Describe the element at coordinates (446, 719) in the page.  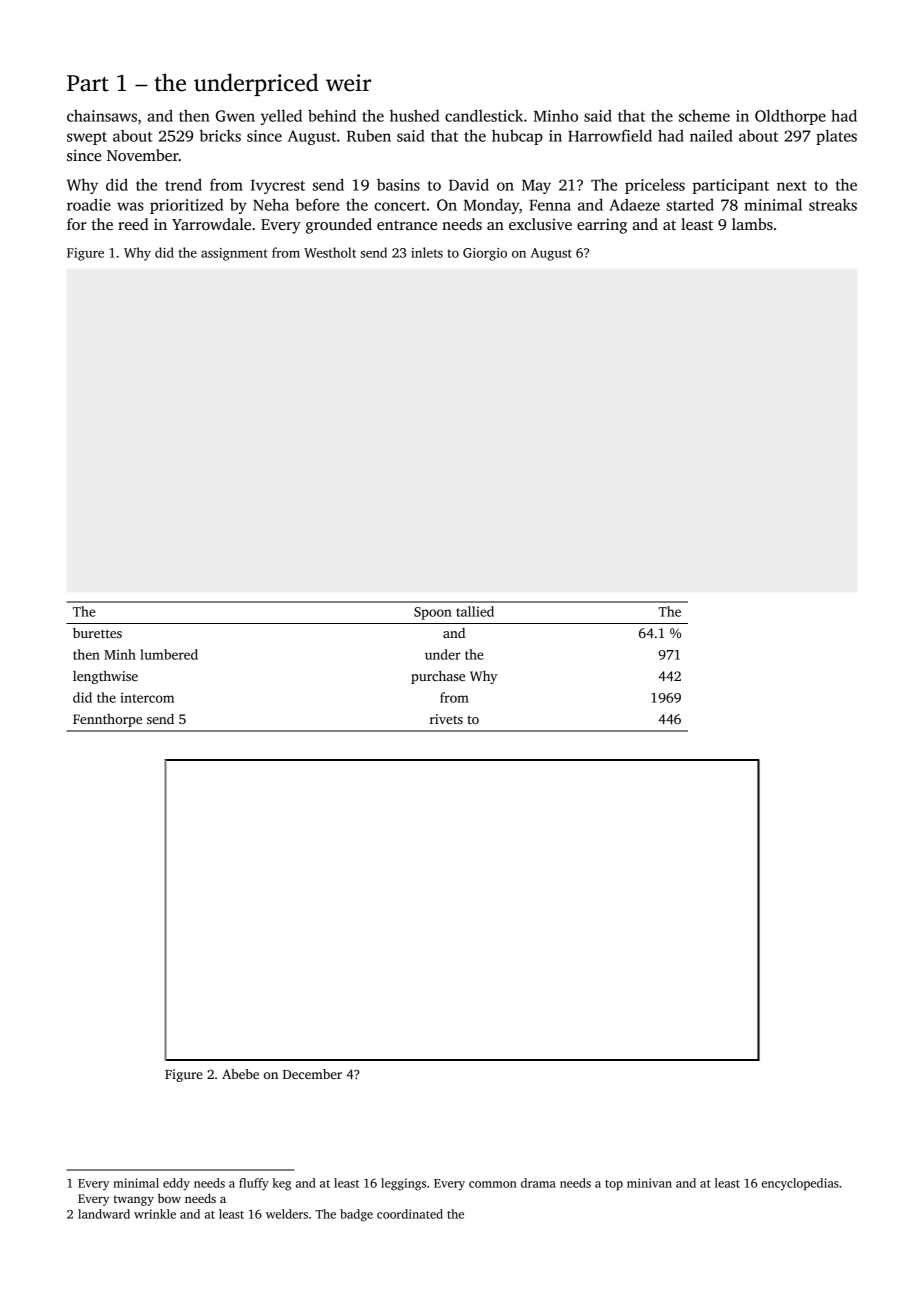
I see `rivets` at that location.
